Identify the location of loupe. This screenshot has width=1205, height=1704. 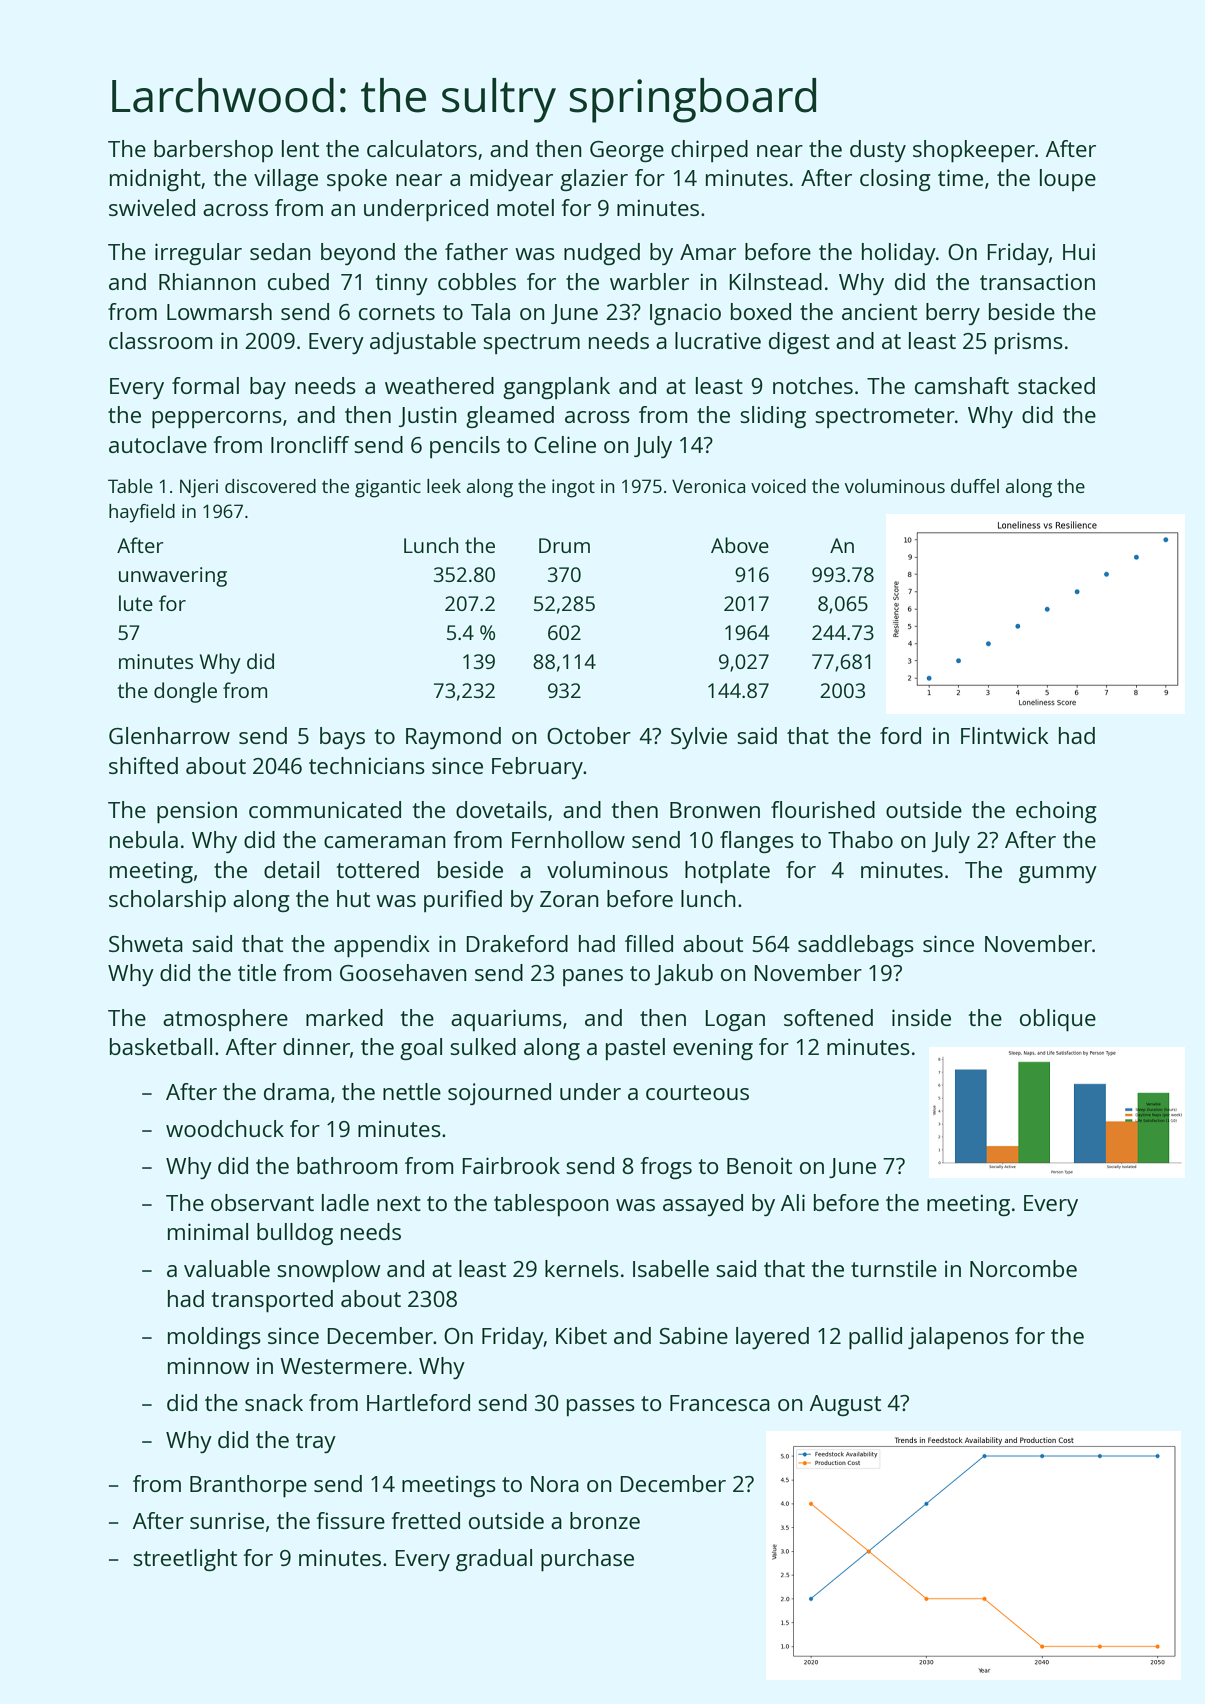
(1068, 180).
